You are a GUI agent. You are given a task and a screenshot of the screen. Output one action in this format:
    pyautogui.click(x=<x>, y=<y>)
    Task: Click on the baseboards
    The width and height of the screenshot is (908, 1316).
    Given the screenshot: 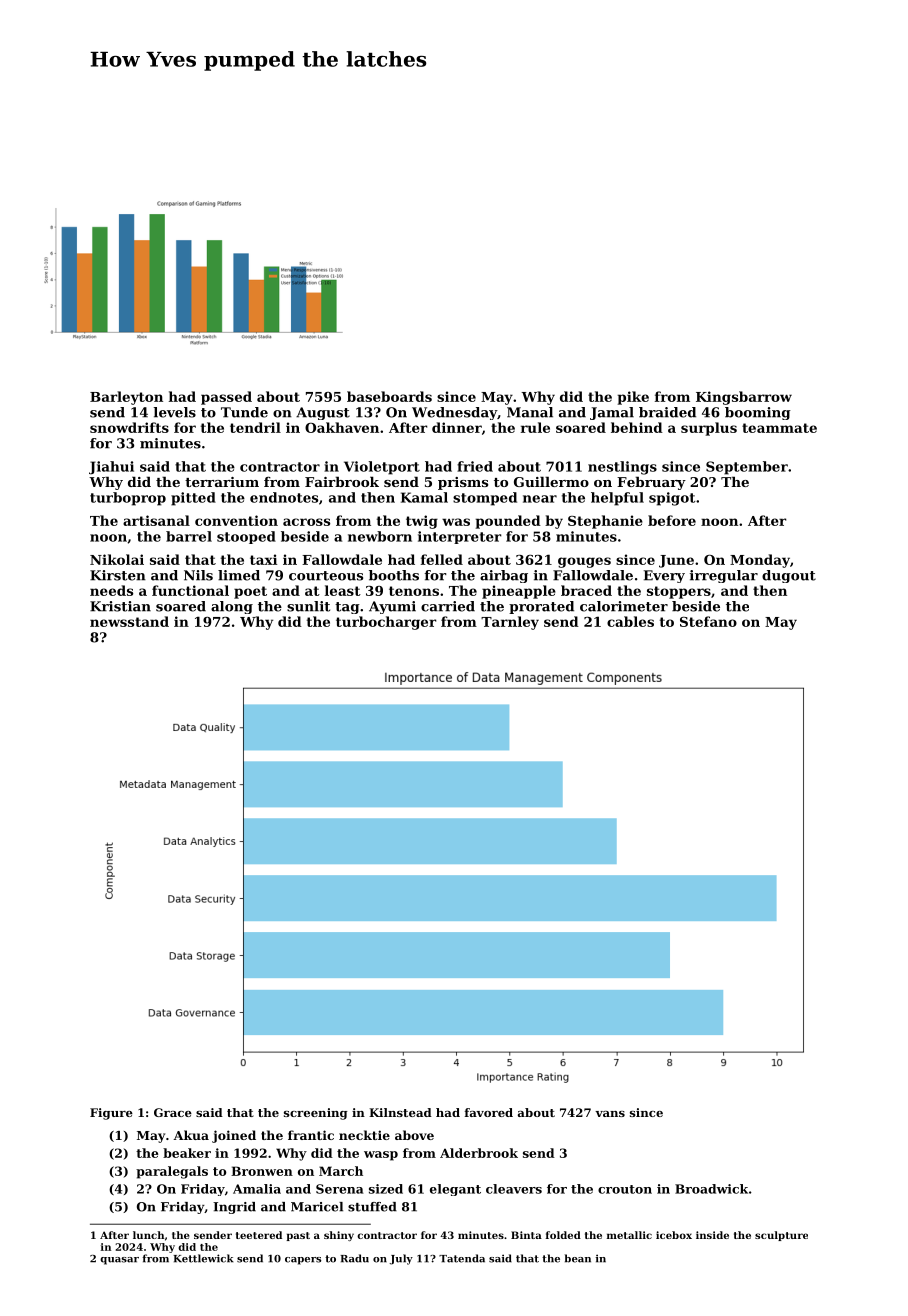 What is the action you would take?
    pyautogui.click(x=389, y=396)
